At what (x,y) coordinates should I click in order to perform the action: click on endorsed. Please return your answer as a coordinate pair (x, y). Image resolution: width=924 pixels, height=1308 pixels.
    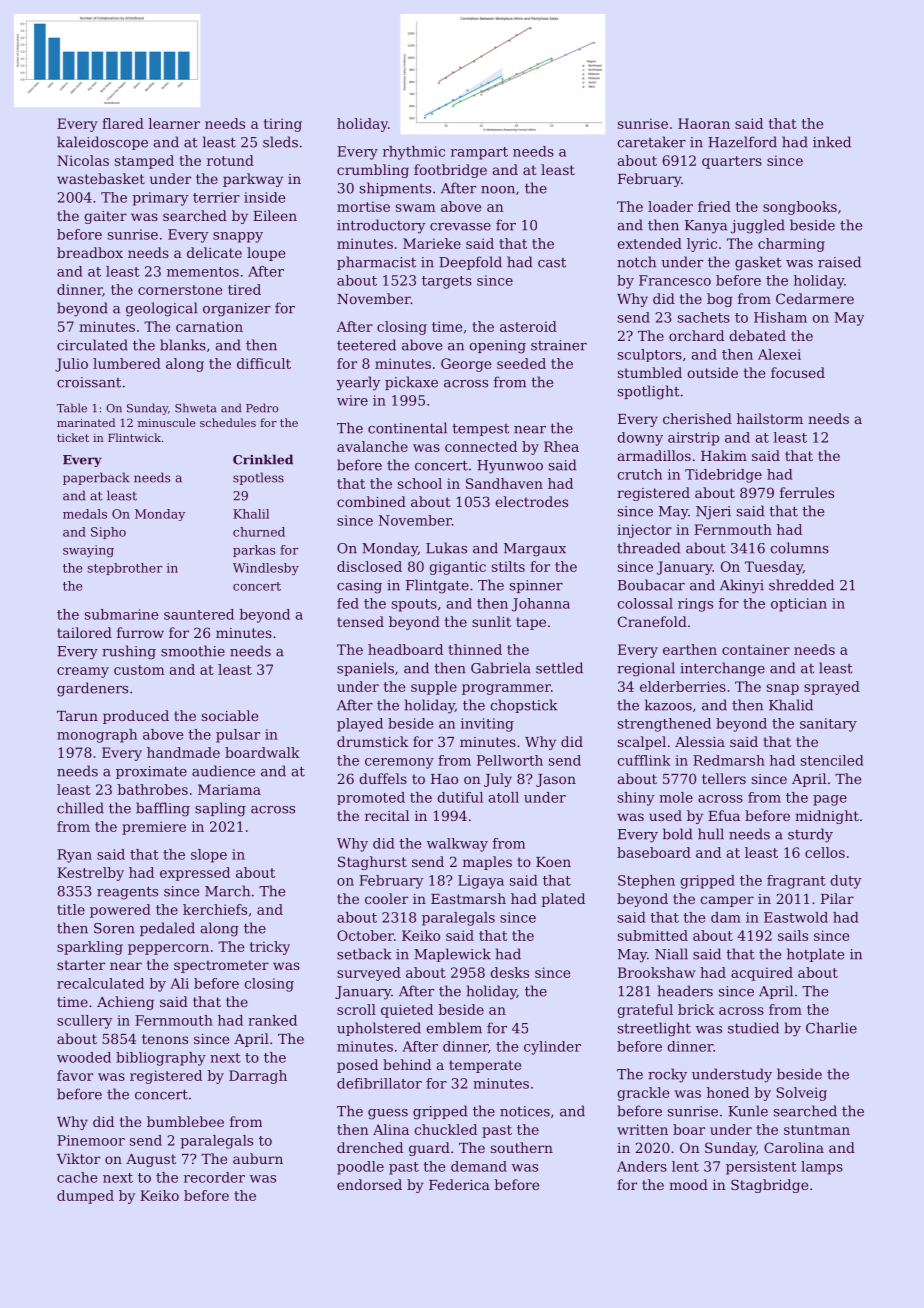
    Looking at the image, I should click on (369, 1184).
